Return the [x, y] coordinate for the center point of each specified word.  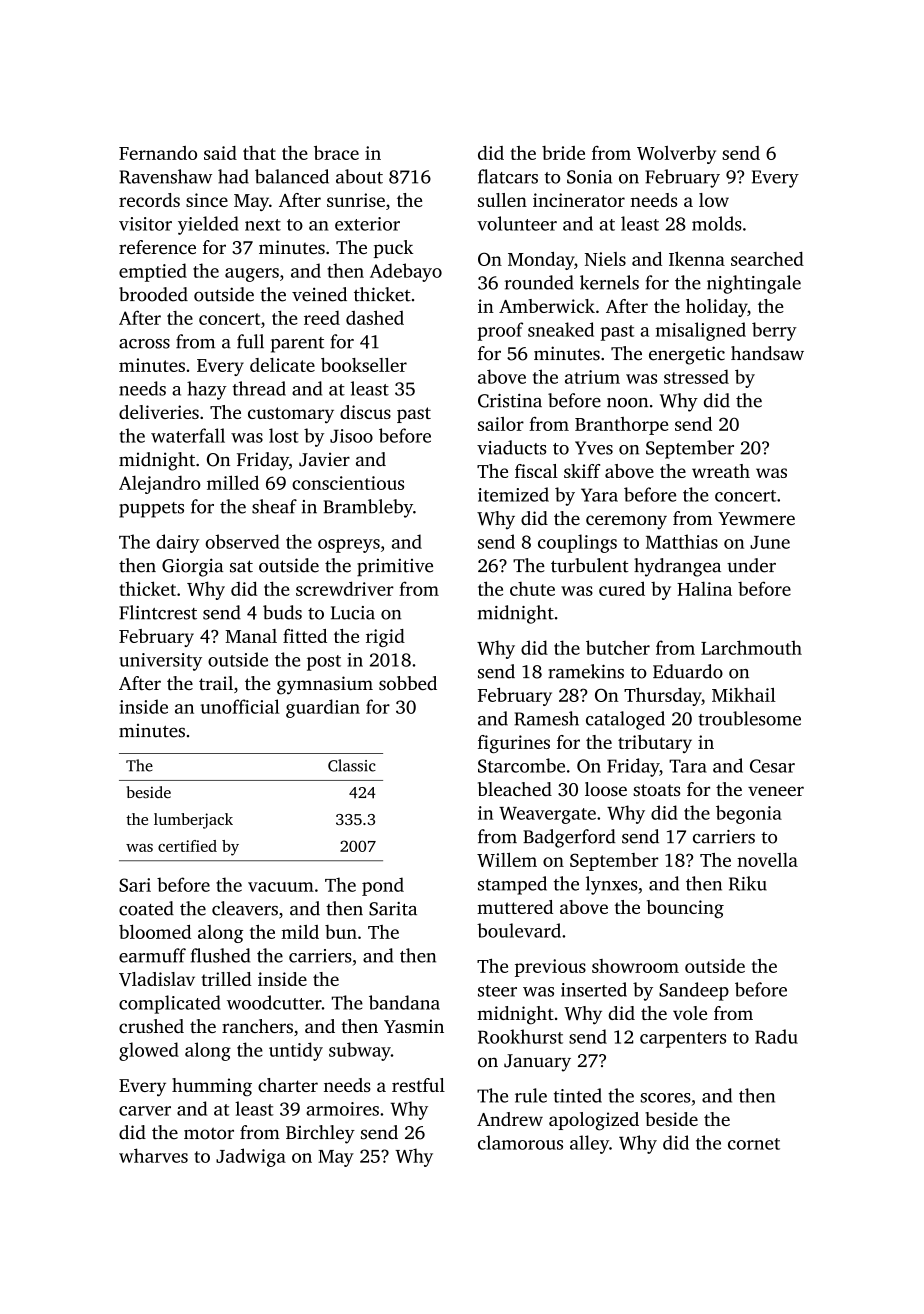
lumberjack [193, 821]
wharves [153, 1155]
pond [383, 886]
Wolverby [676, 155]
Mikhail [744, 695]
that [259, 153]
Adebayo [406, 272]
